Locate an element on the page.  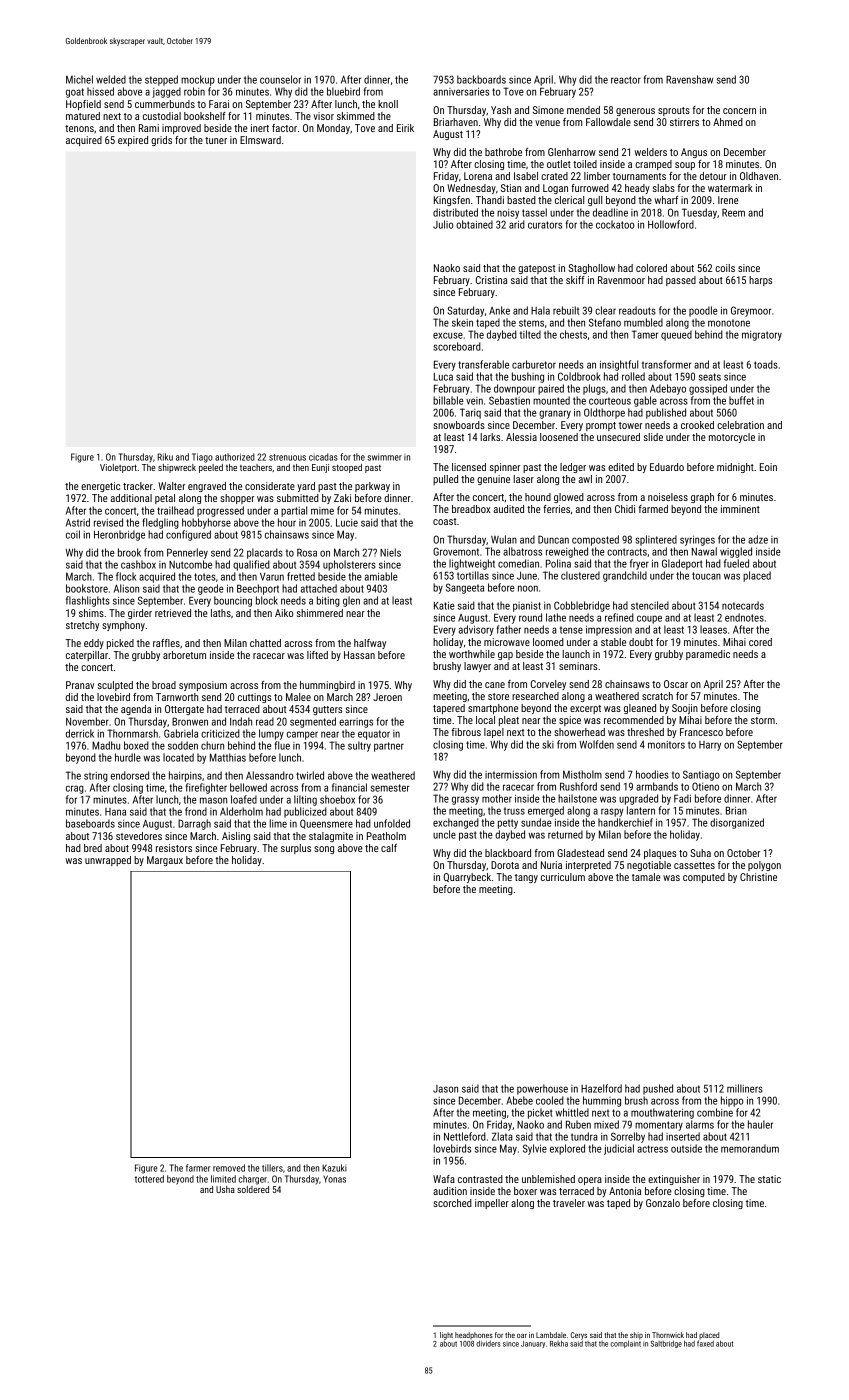
Violetport is located at coordinates (118, 468).
